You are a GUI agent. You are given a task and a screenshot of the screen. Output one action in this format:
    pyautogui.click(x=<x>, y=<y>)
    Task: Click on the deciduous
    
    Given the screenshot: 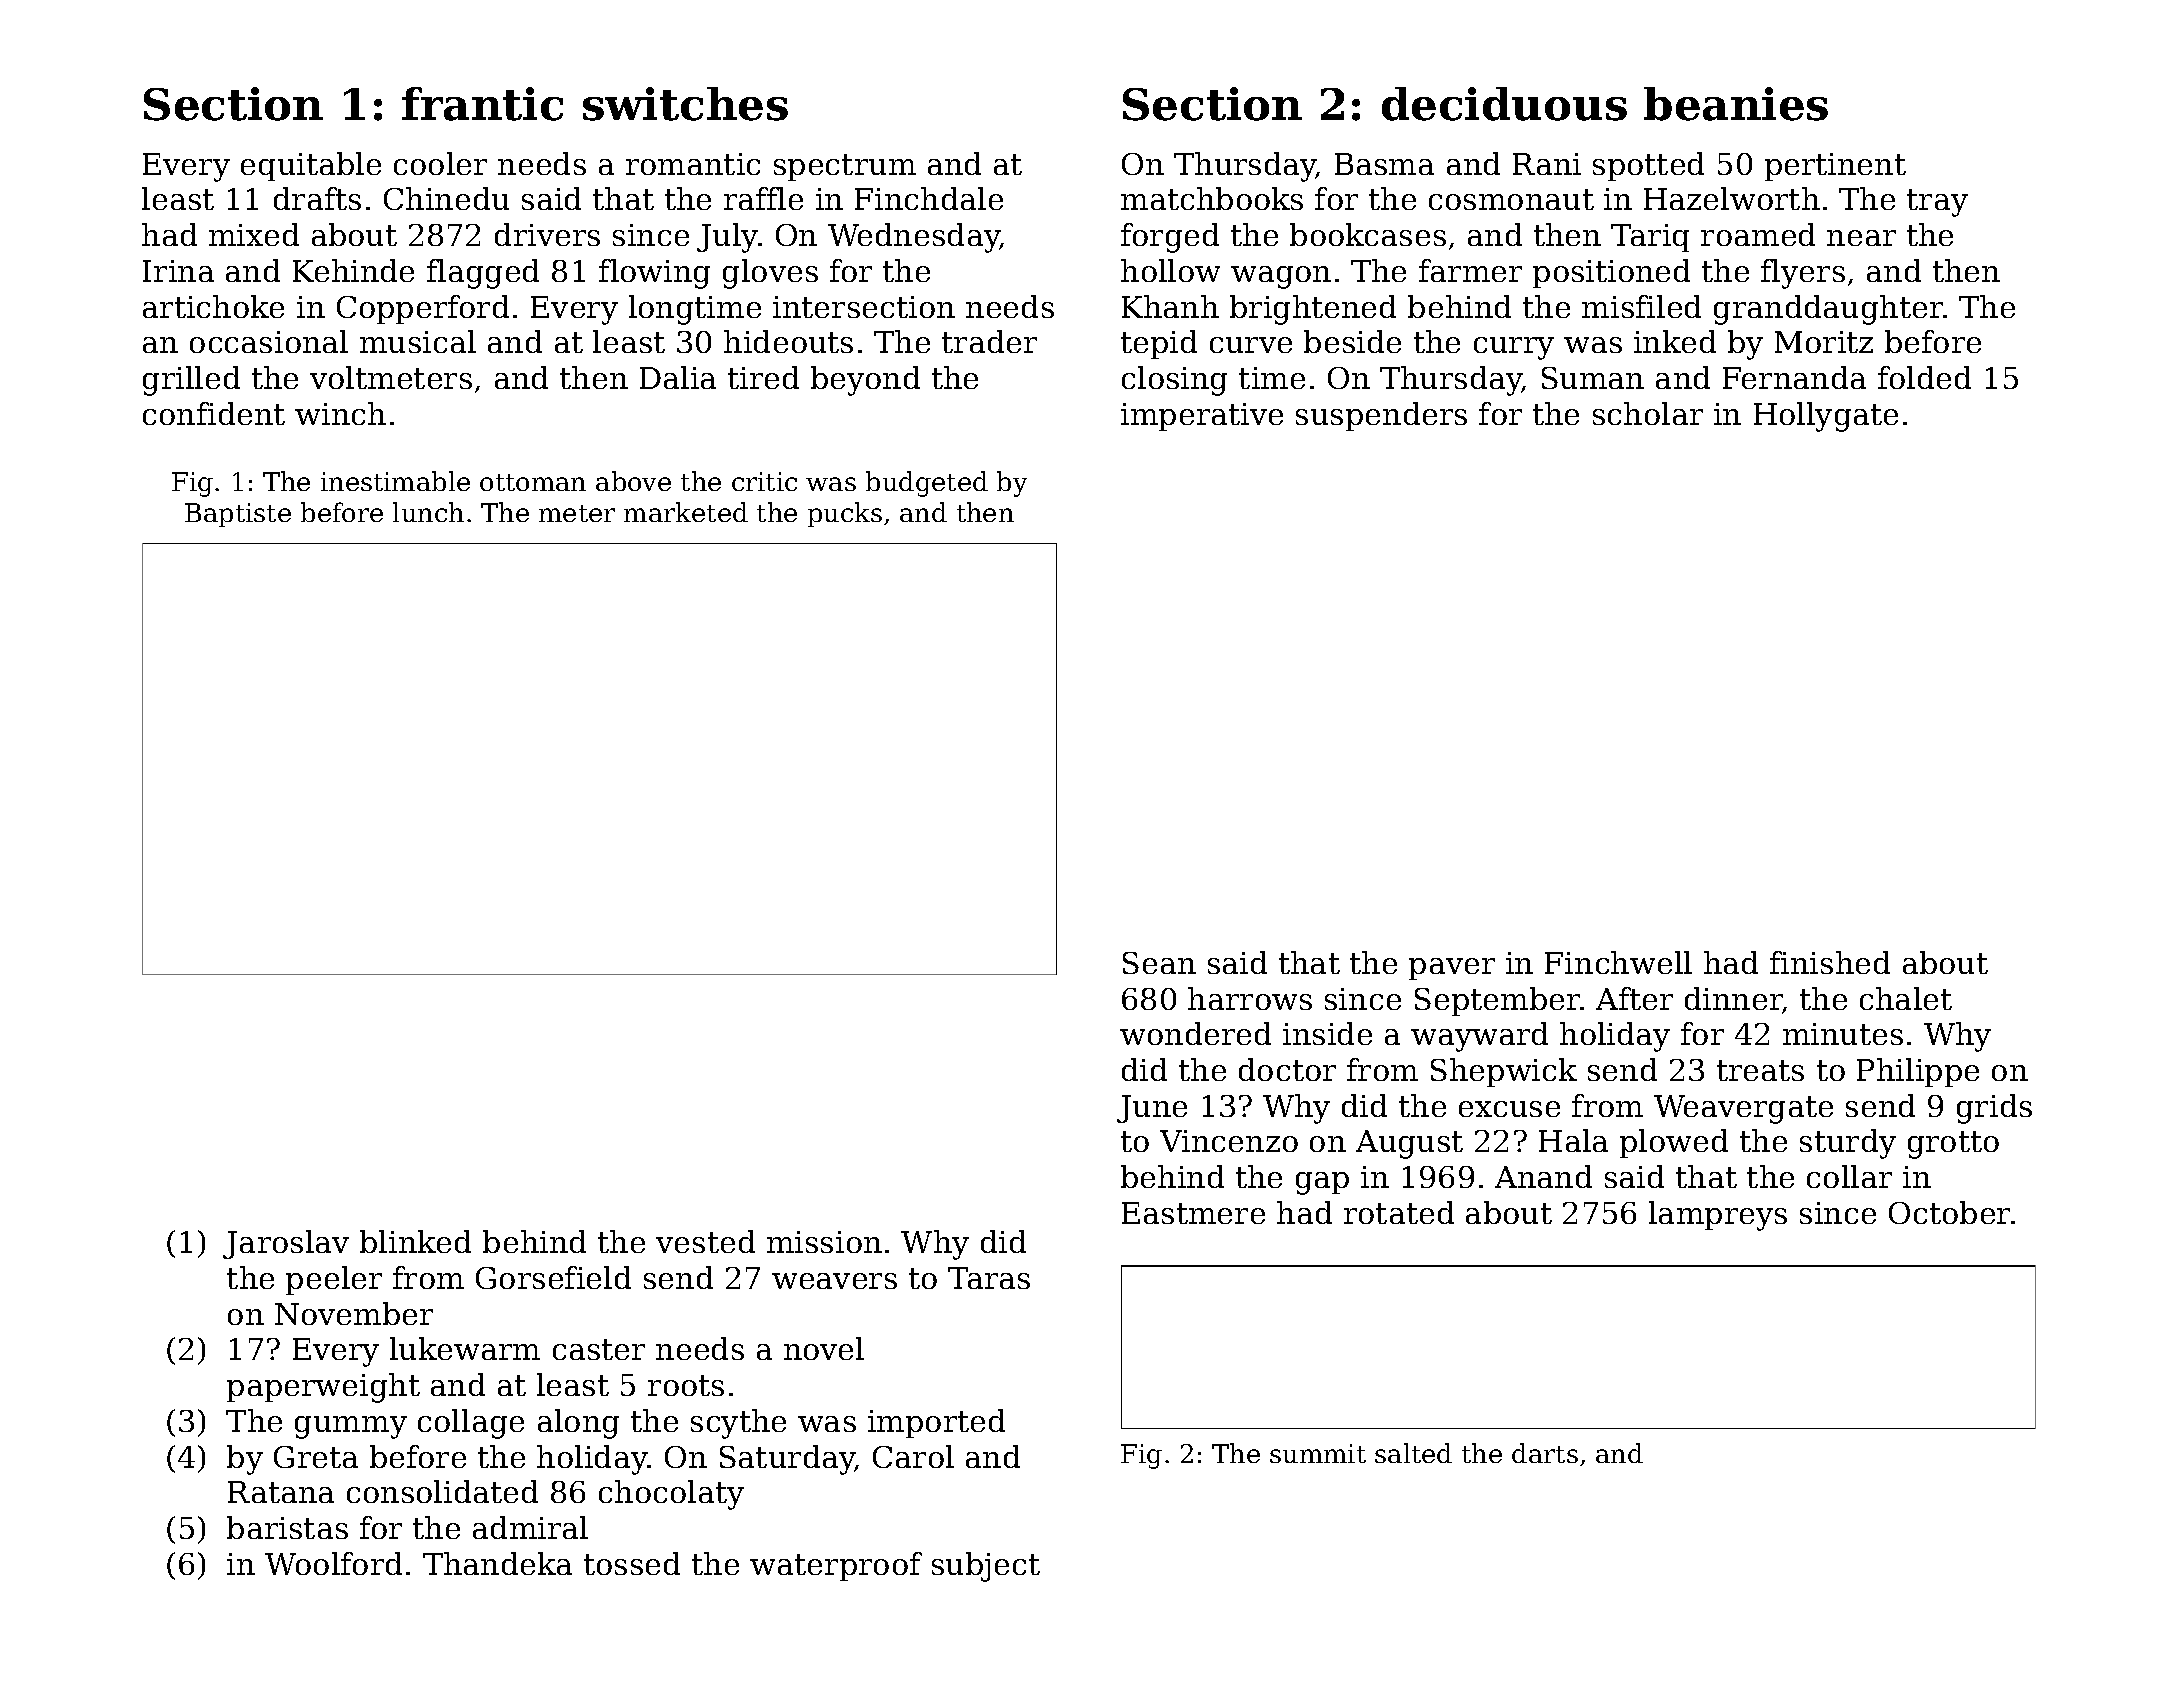 What is the action you would take?
    pyautogui.click(x=1504, y=104)
